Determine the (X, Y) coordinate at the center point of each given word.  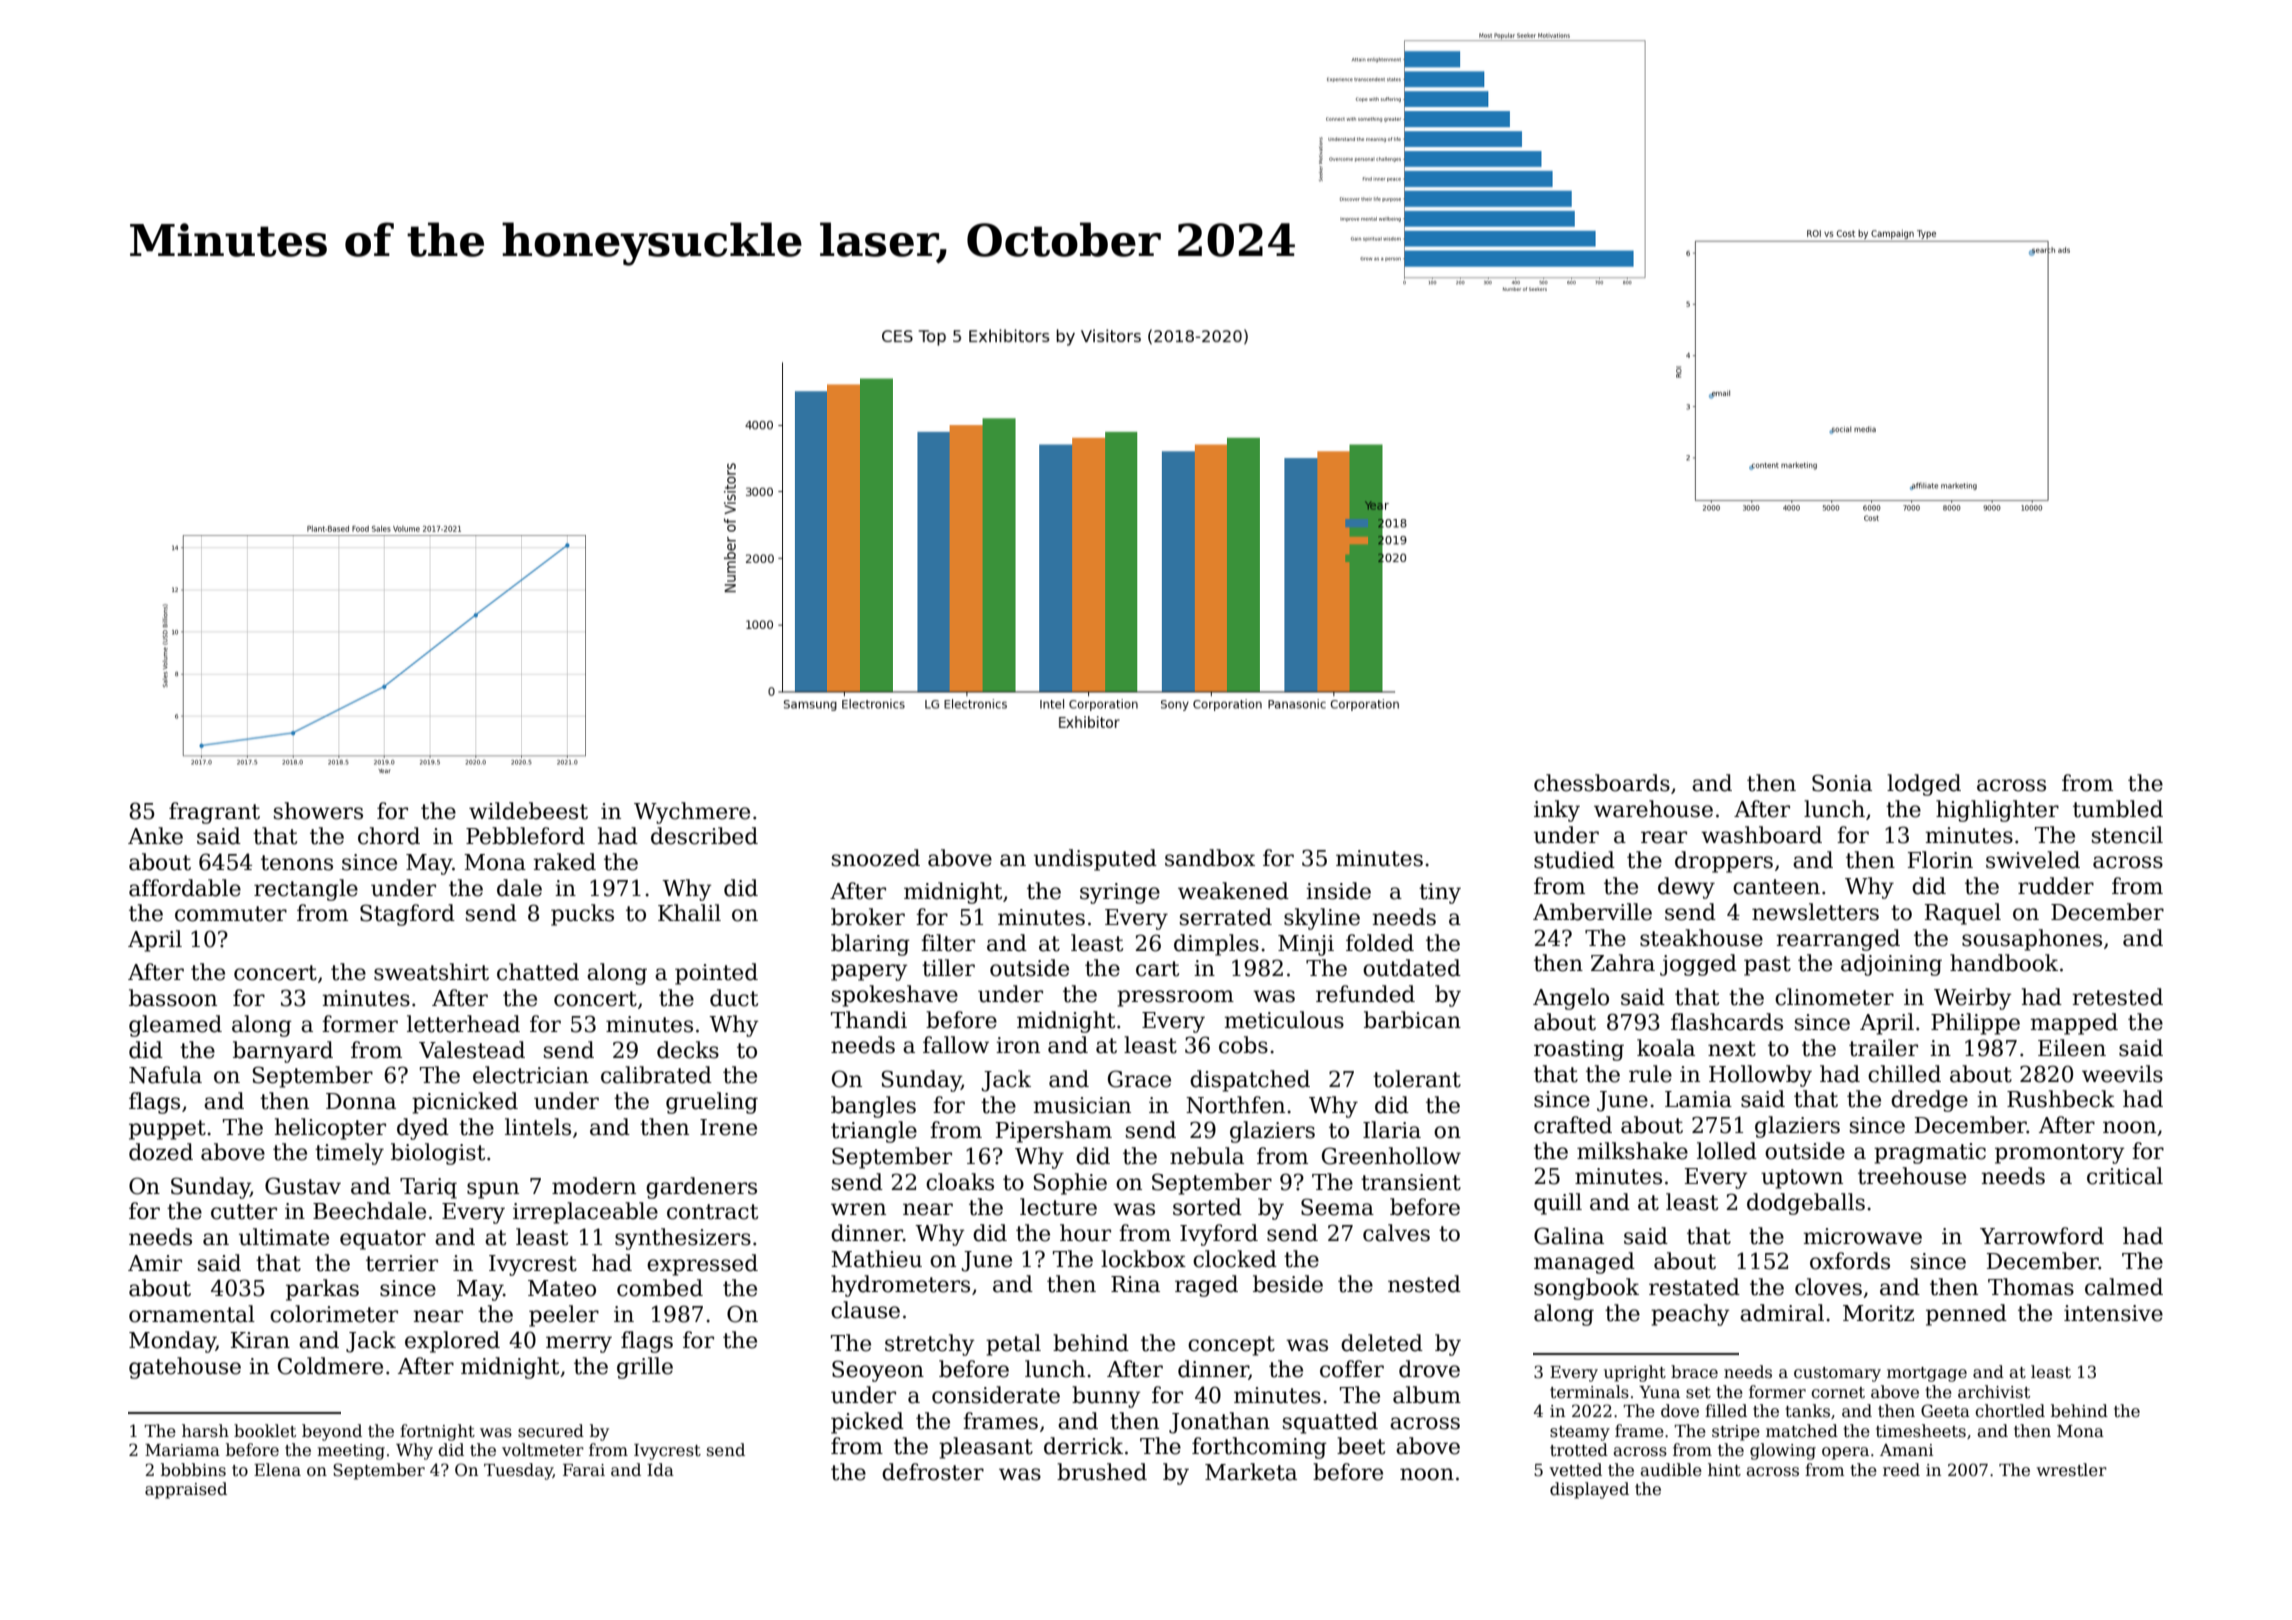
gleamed (175, 1026)
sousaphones (2032, 940)
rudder (2056, 886)
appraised (186, 1490)
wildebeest (528, 811)
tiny (1440, 893)
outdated (1412, 968)
